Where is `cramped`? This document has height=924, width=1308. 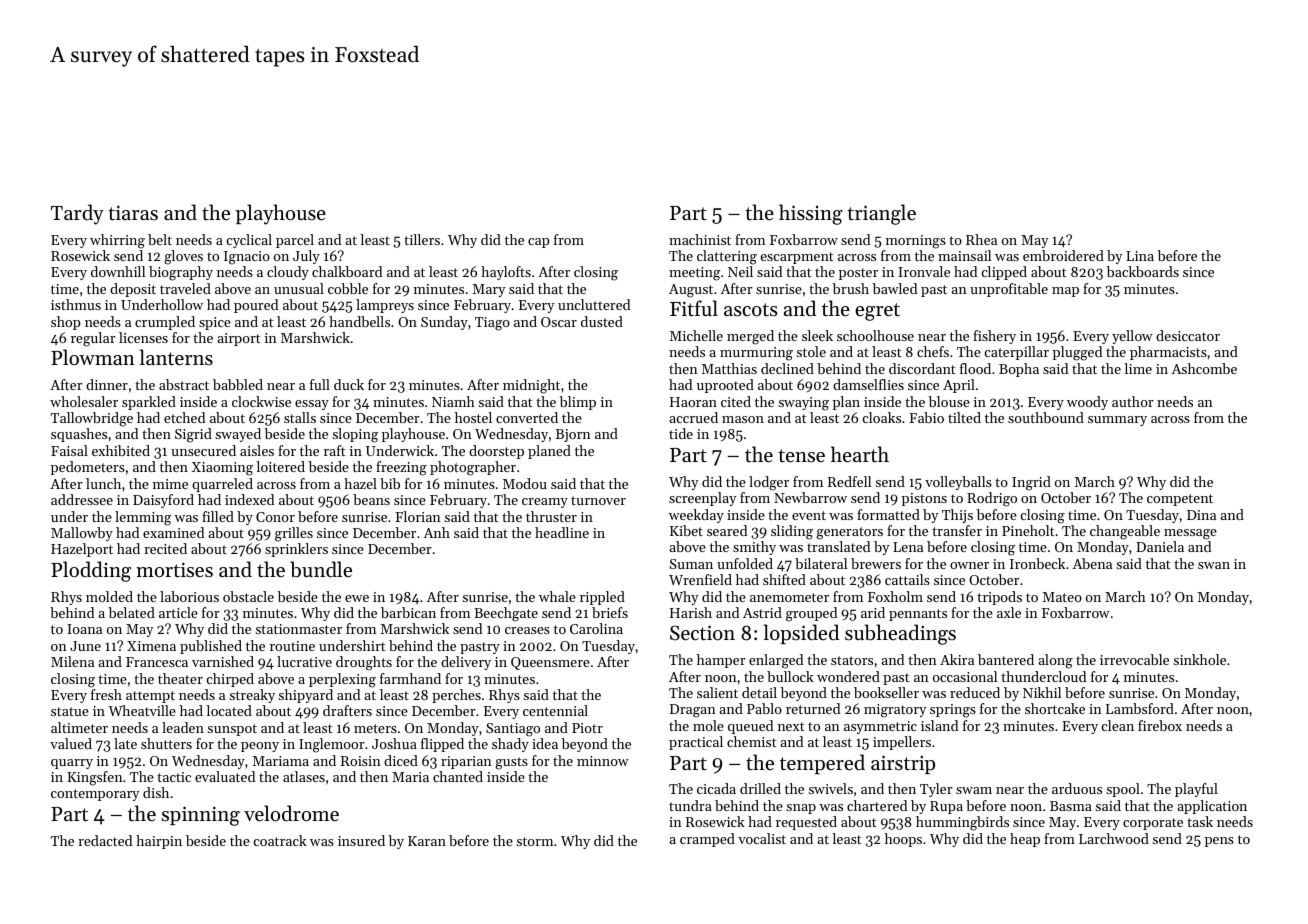 cramped is located at coordinates (707, 840).
